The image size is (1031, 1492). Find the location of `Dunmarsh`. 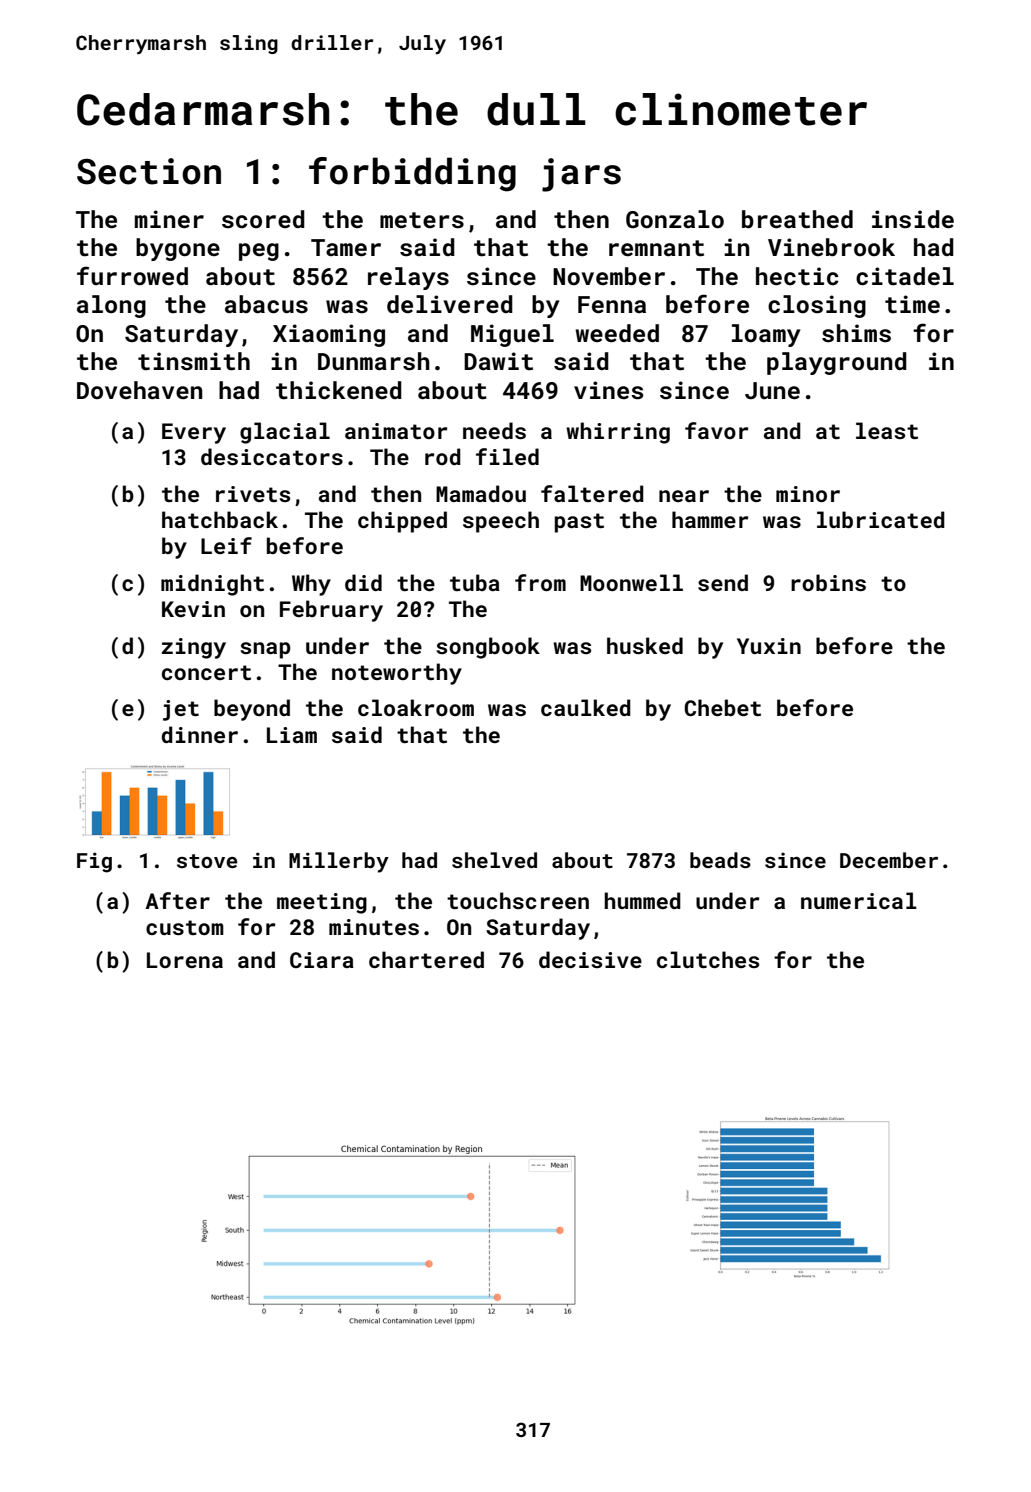

Dunmarsh is located at coordinates (374, 361).
